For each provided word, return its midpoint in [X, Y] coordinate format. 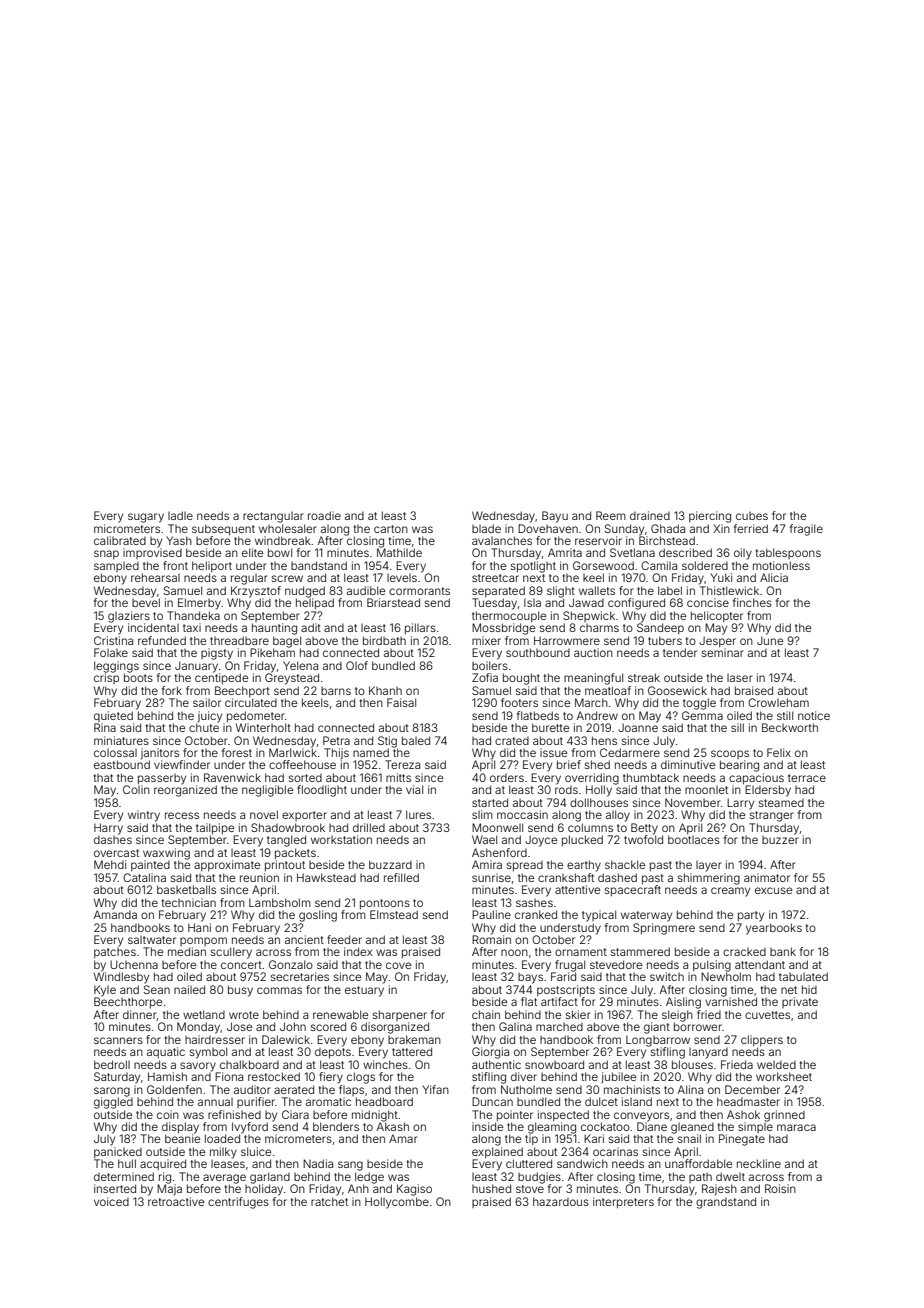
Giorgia [490, 1053]
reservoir [598, 540]
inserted [115, 1188]
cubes [752, 516]
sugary [146, 518]
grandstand [726, 1203]
